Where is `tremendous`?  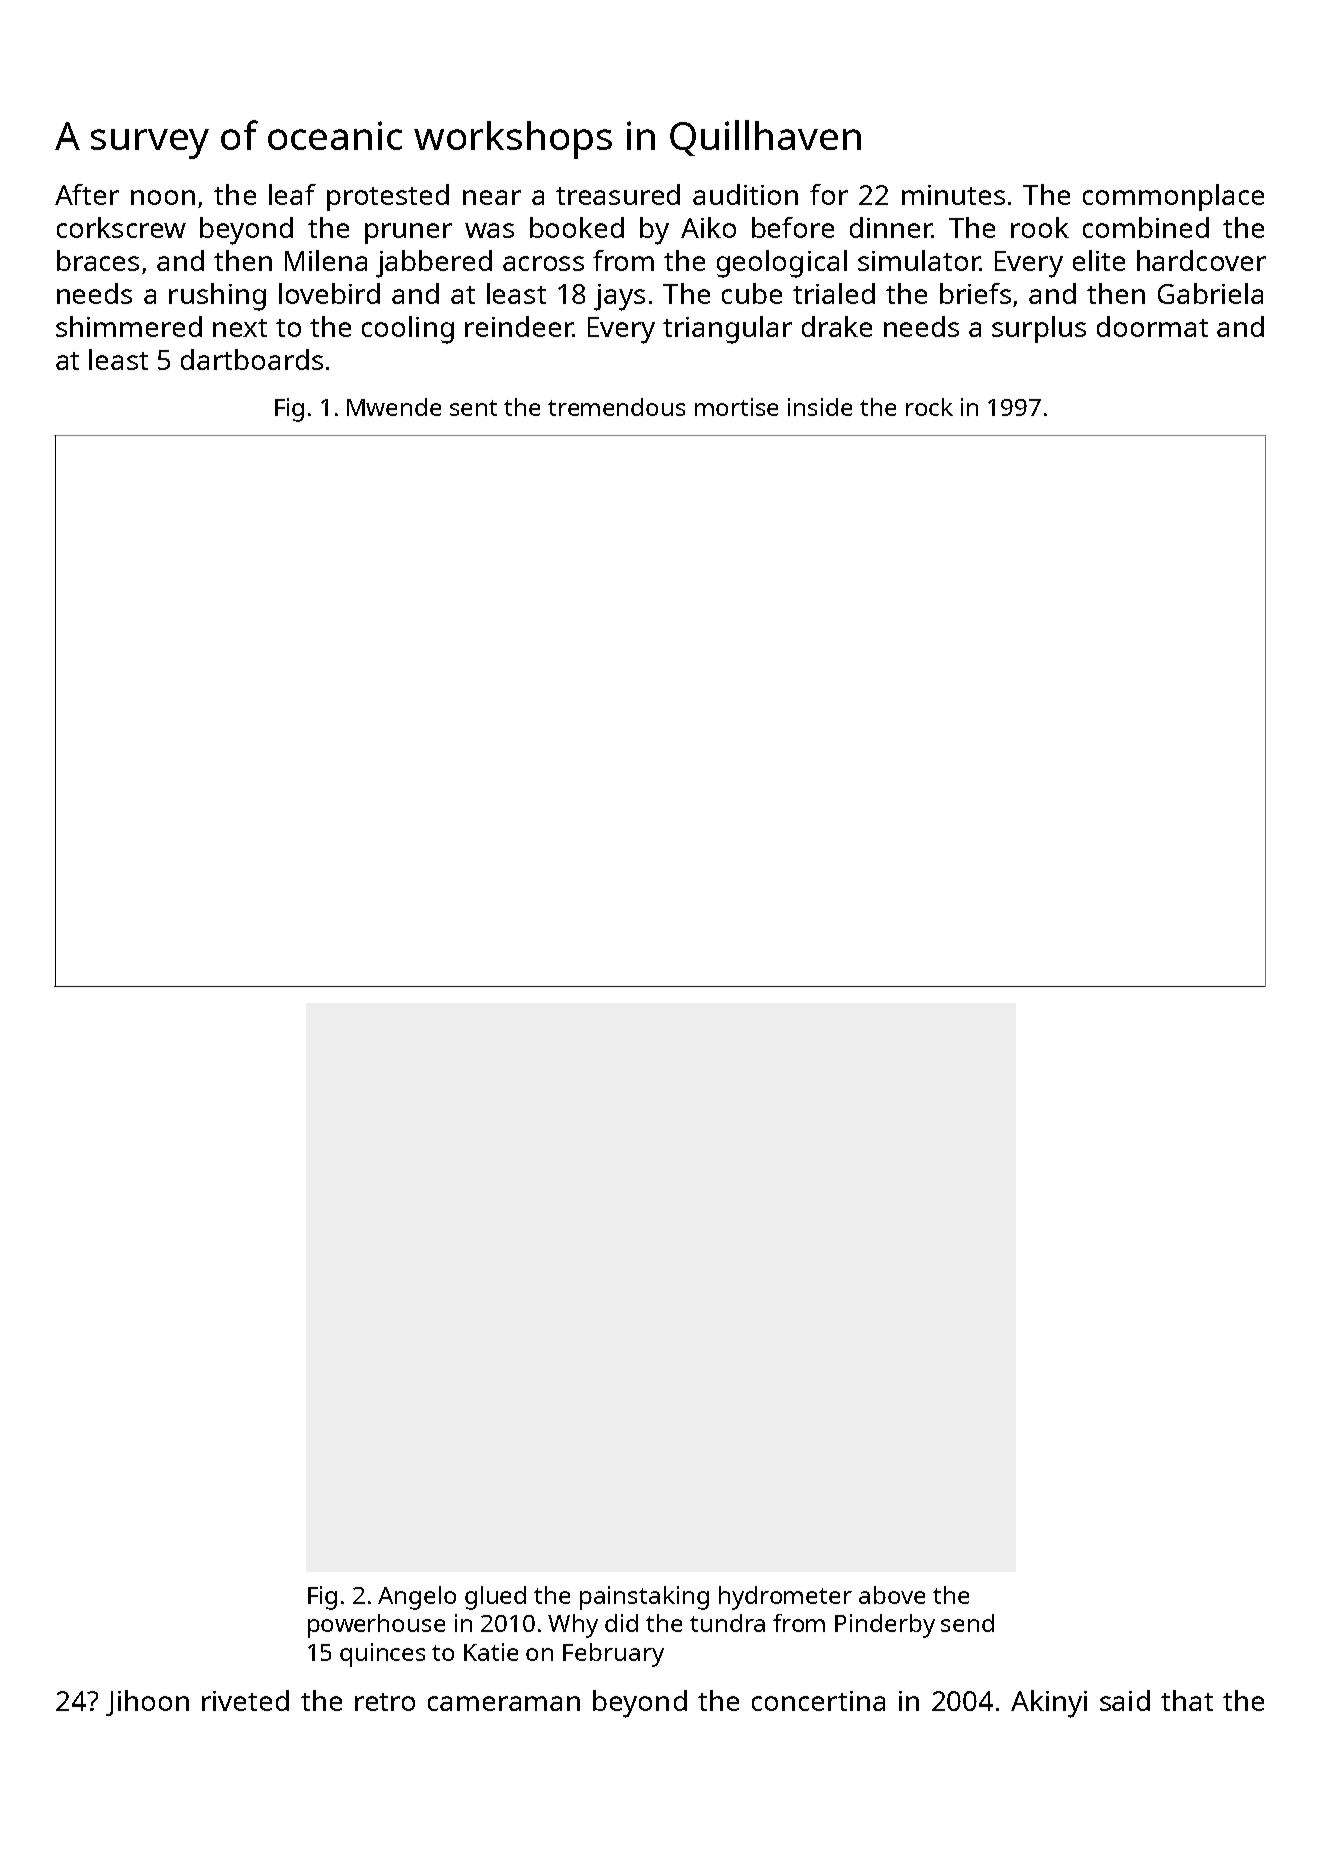
tremendous is located at coordinates (616, 407).
